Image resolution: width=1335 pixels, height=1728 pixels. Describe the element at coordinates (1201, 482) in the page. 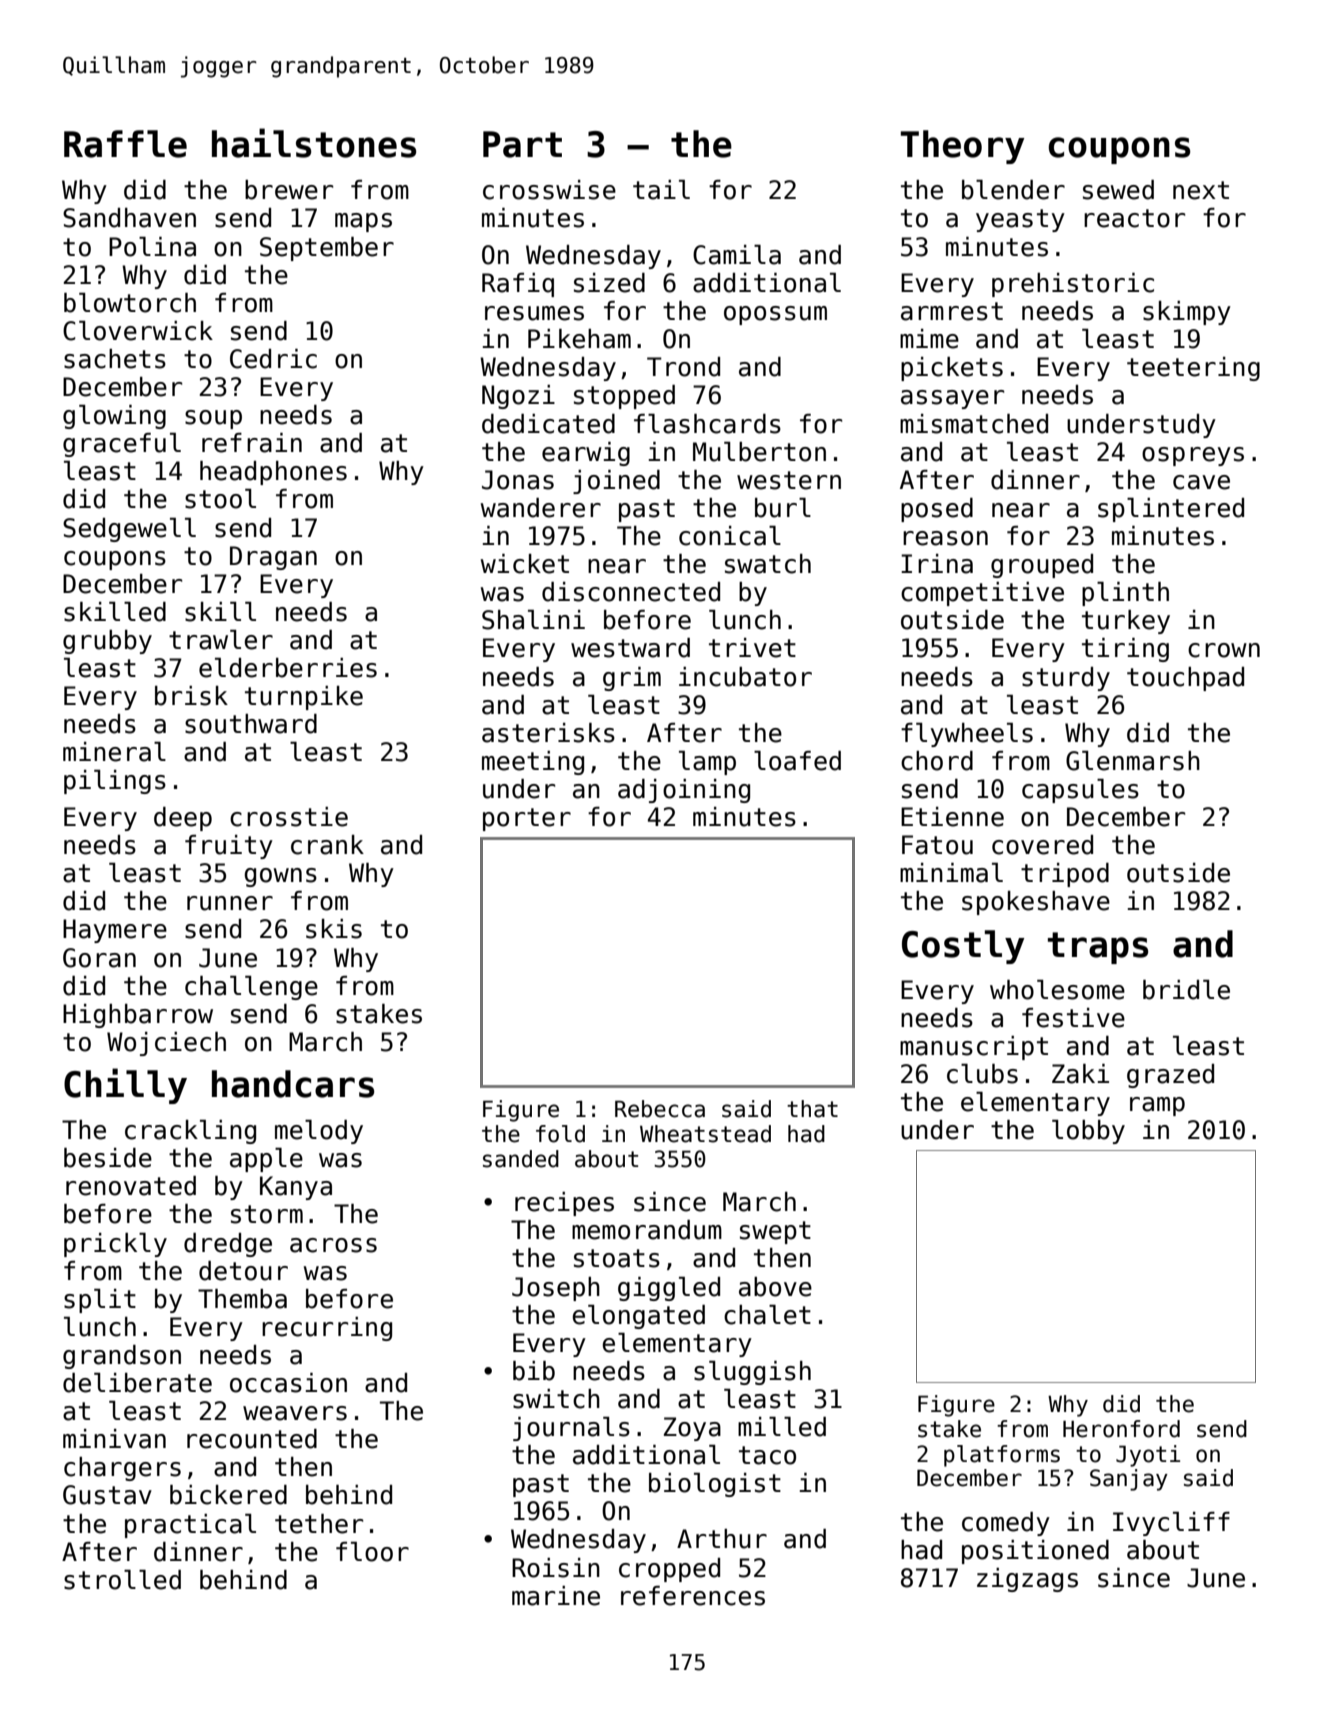

I see `cave` at that location.
